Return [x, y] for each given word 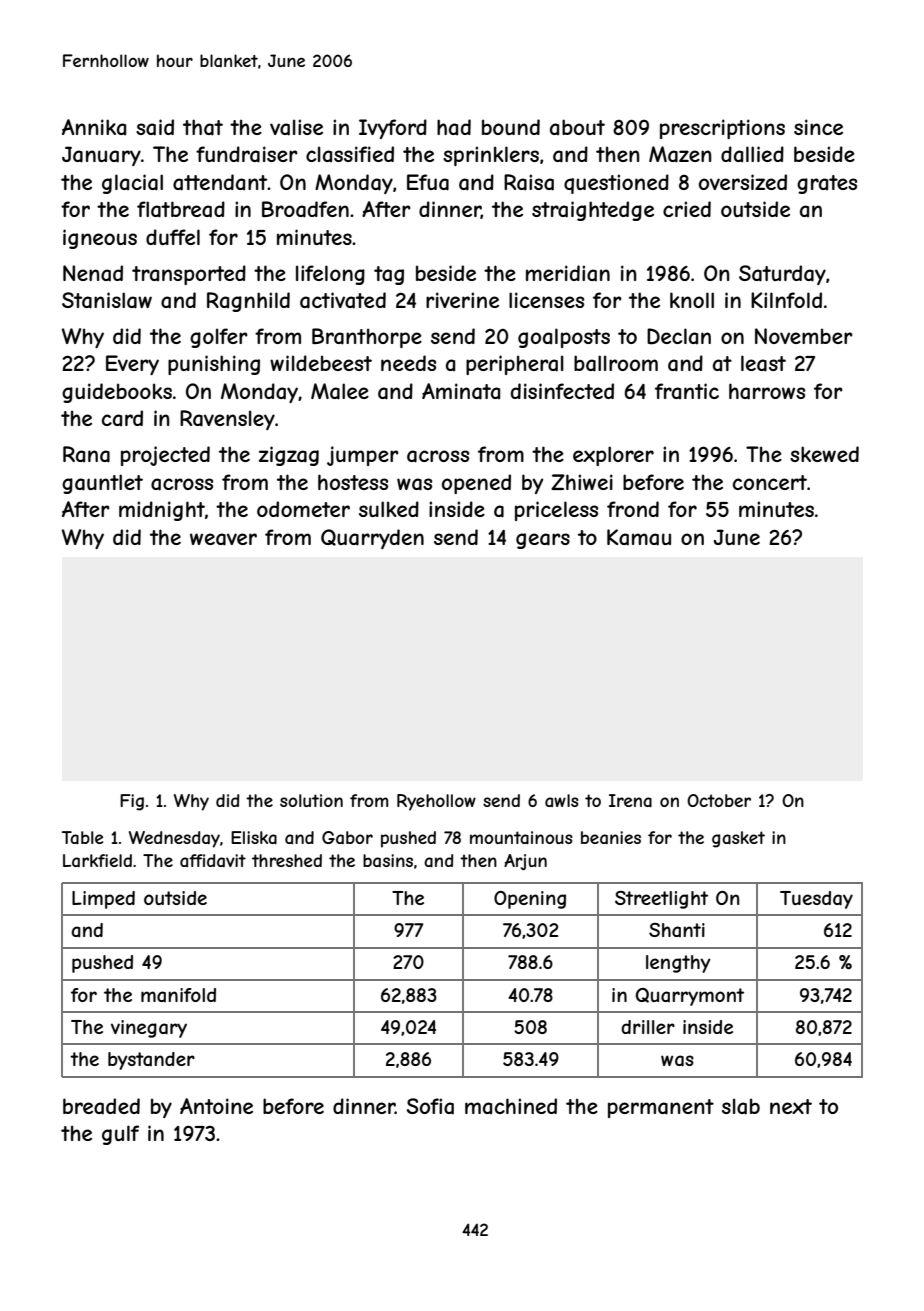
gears [543, 541]
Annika [94, 127]
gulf [120, 1135]
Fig [132, 802]
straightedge [593, 211]
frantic [687, 391]
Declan [679, 336]
